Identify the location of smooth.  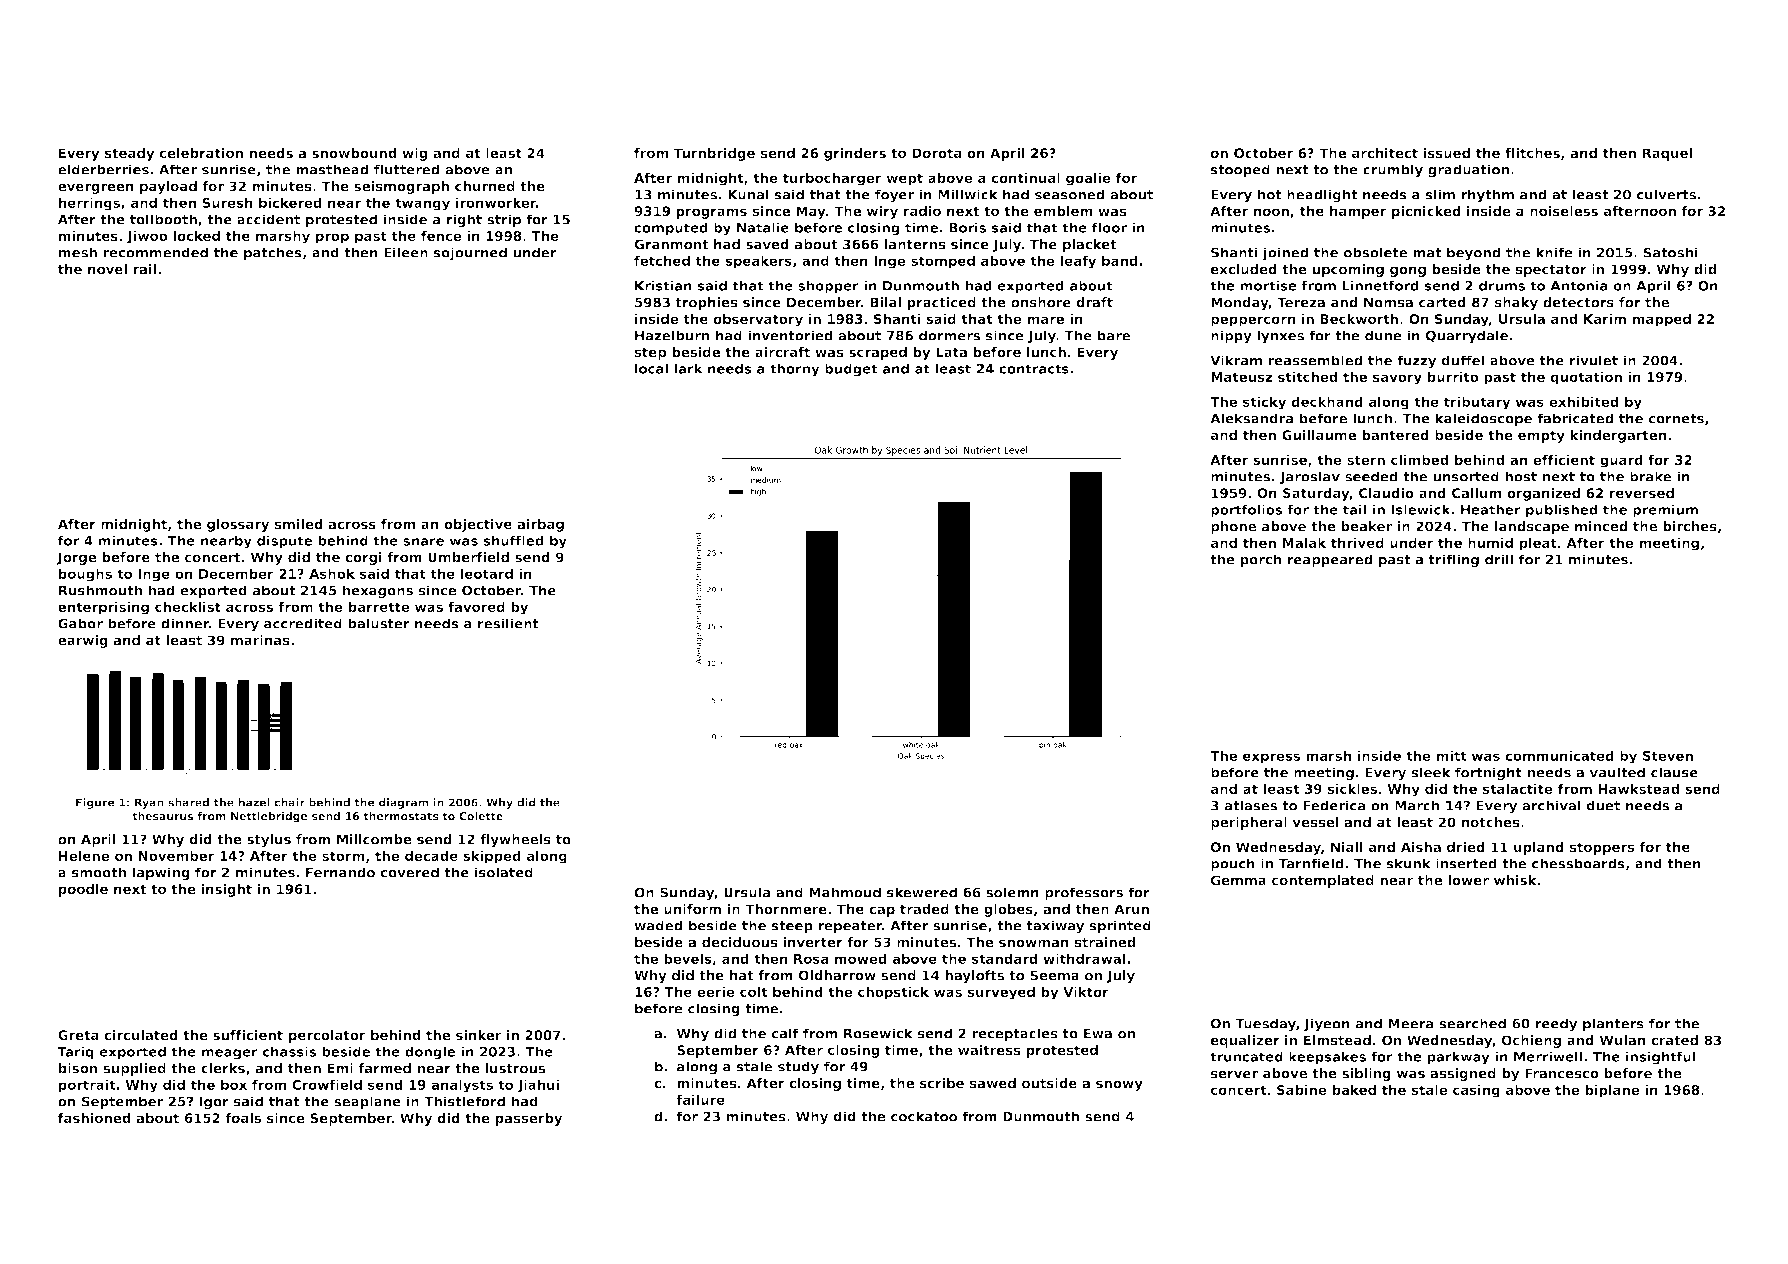
(99, 872).
